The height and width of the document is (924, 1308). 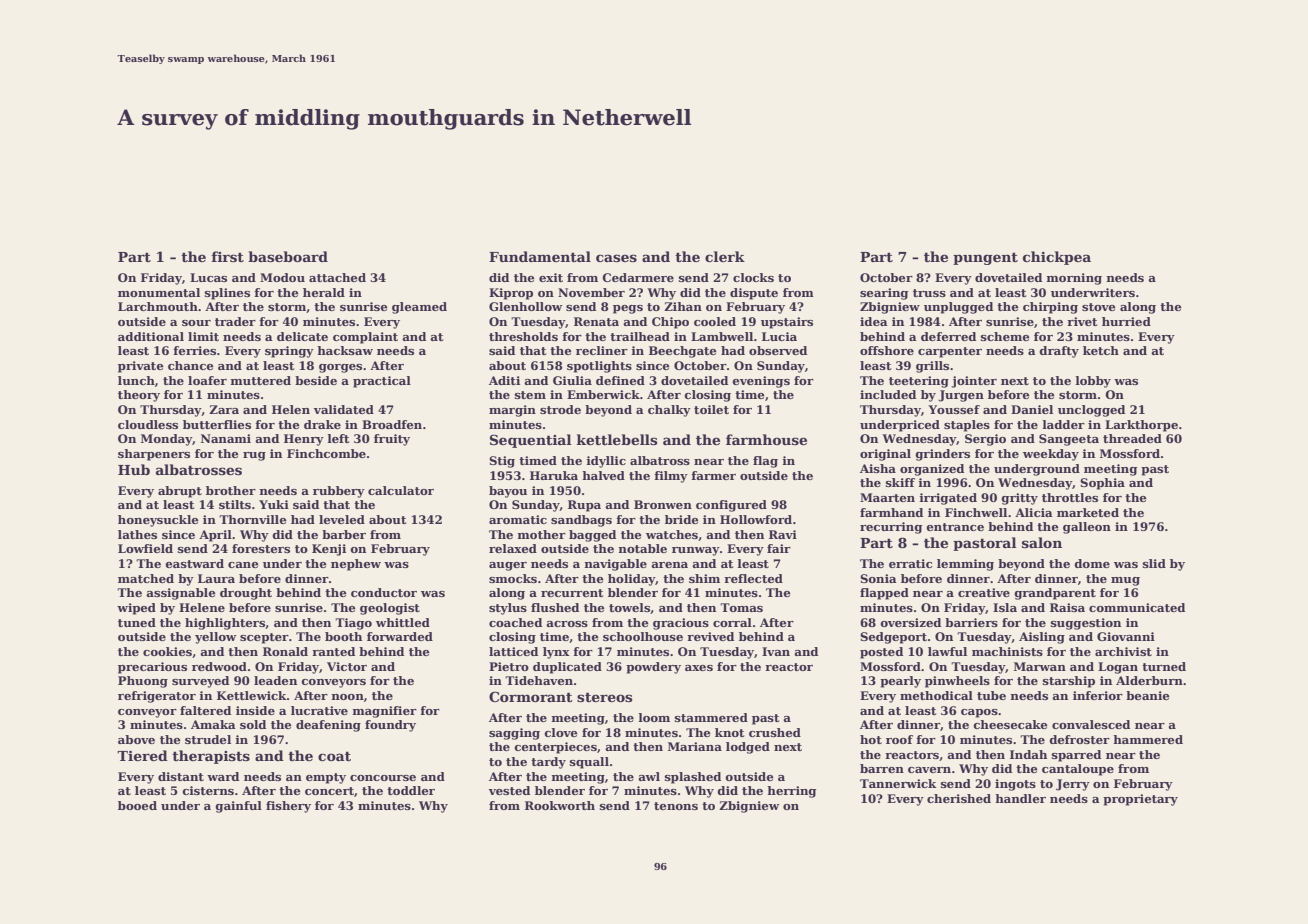 I want to click on Nanami, so click(x=226, y=438).
